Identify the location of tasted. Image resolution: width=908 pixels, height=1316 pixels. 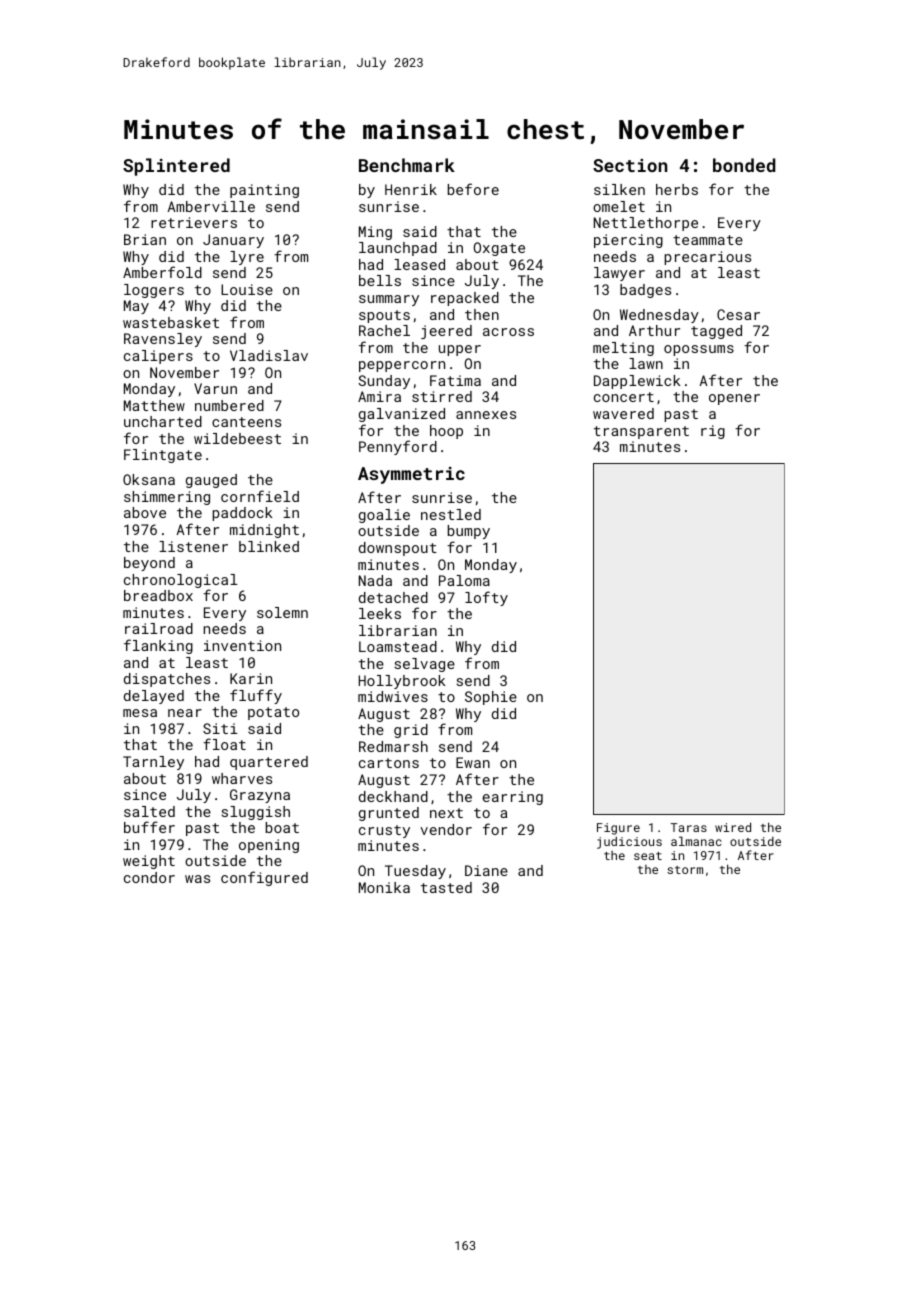
(446, 887).
